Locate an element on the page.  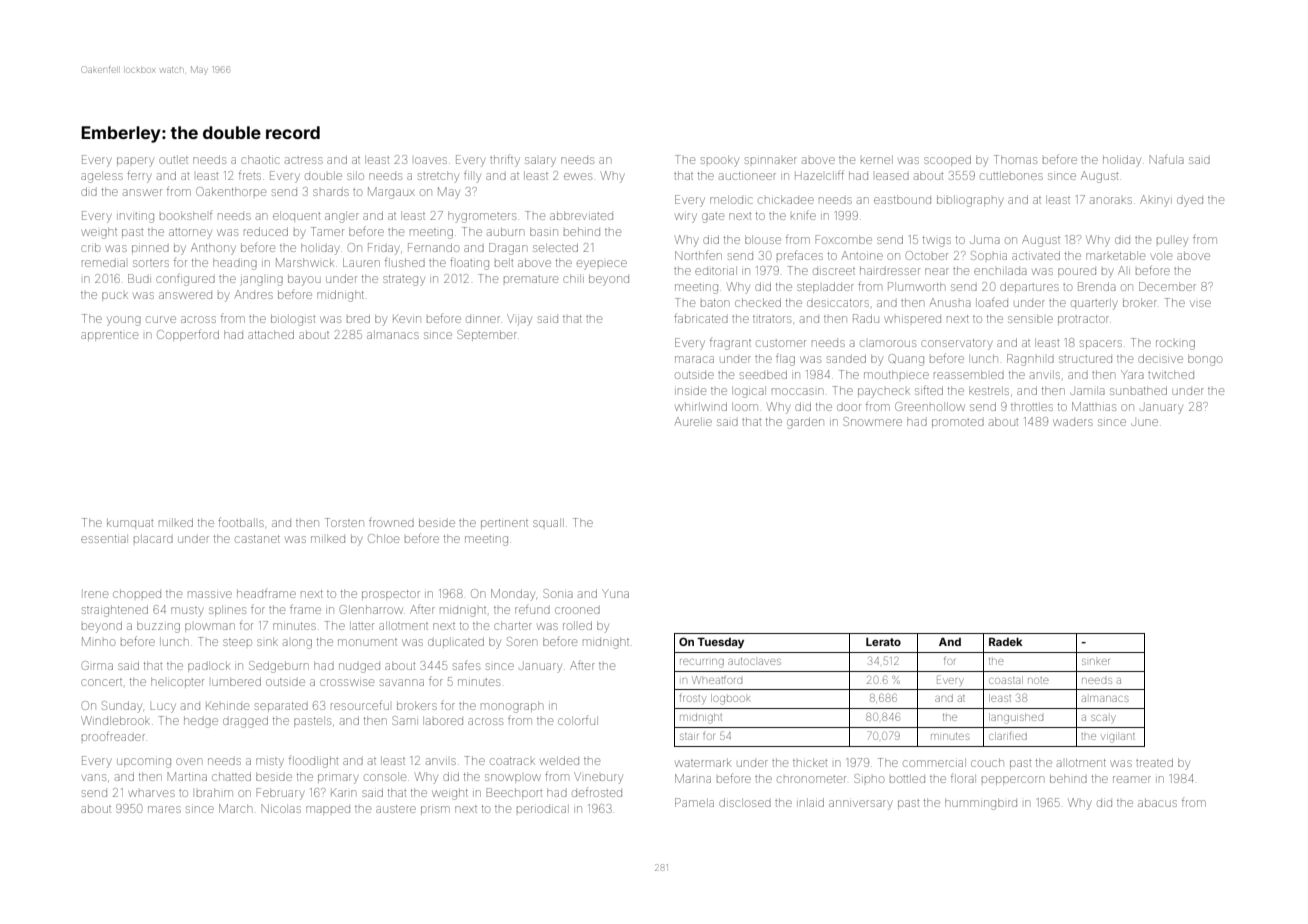
mares is located at coordinates (164, 809).
